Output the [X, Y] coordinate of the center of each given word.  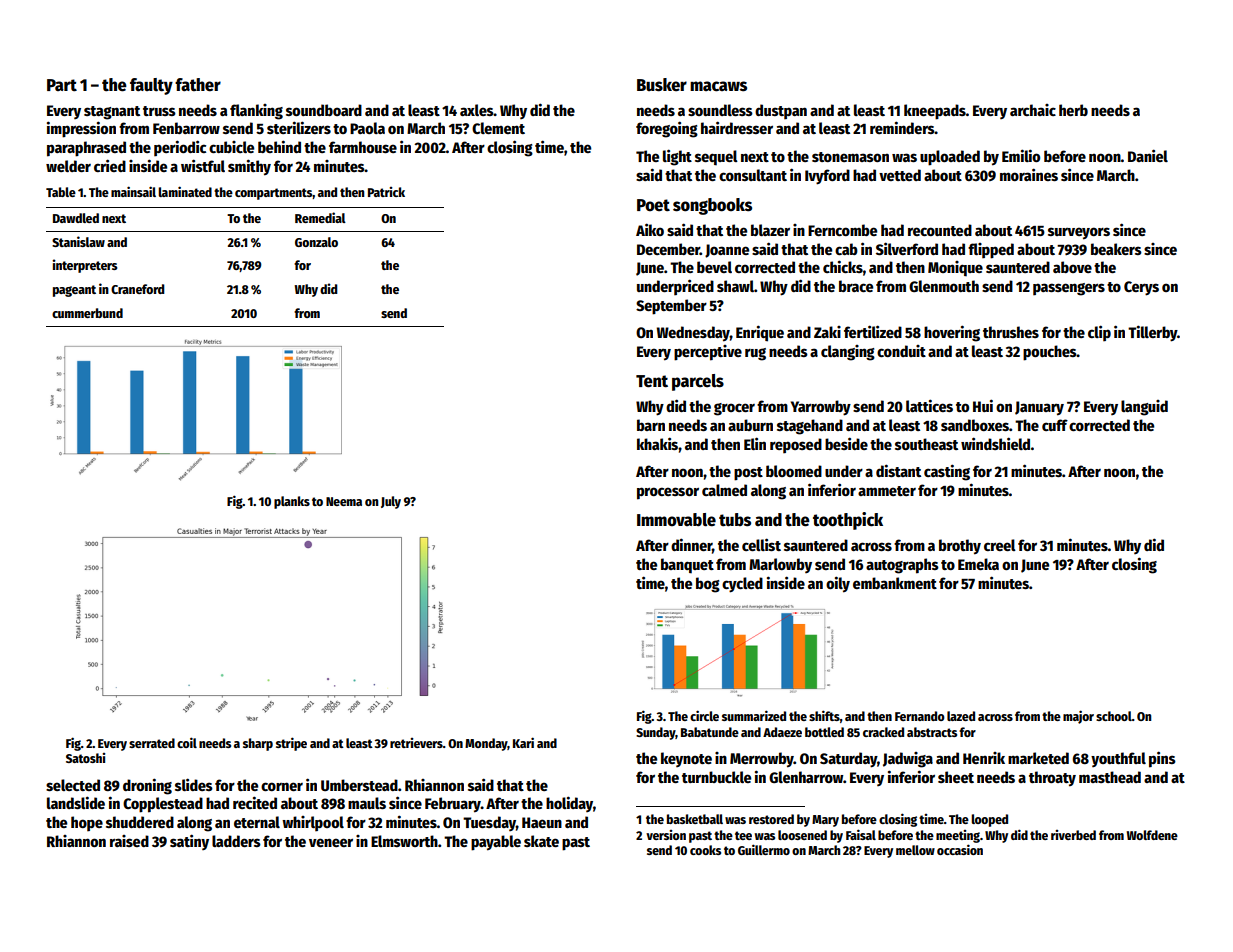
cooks [705, 850]
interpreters [85, 266]
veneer [331, 842]
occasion [960, 849]
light [677, 157]
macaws [718, 86]
